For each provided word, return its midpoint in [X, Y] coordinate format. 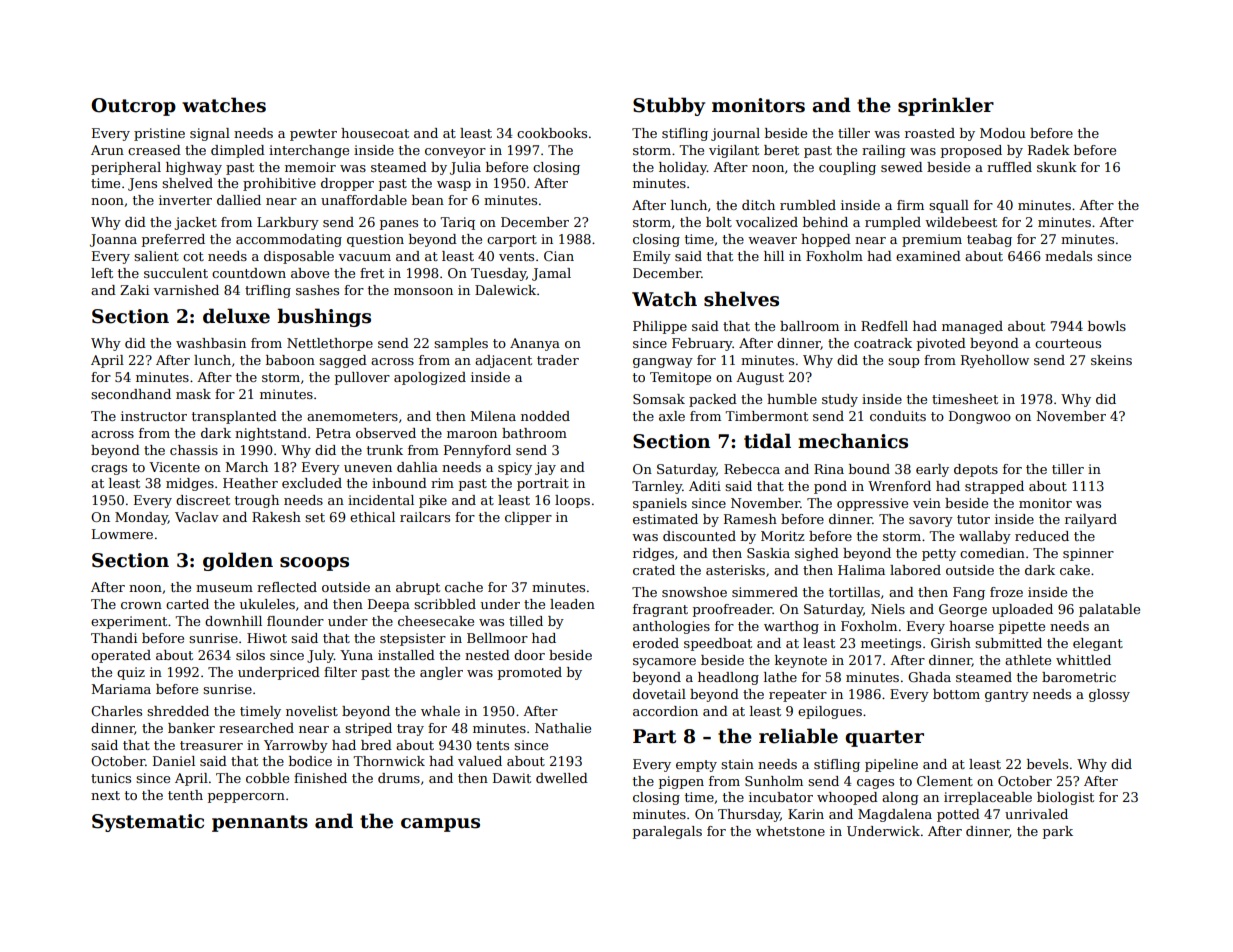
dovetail [659, 694]
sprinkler [946, 106]
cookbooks [552, 133]
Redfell [884, 326]
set [315, 517]
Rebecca [752, 469]
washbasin [211, 343]
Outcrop [133, 107]
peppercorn [246, 798]
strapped [994, 487]
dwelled [562, 778]
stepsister [413, 639]
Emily [652, 257]
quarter [884, 738]
